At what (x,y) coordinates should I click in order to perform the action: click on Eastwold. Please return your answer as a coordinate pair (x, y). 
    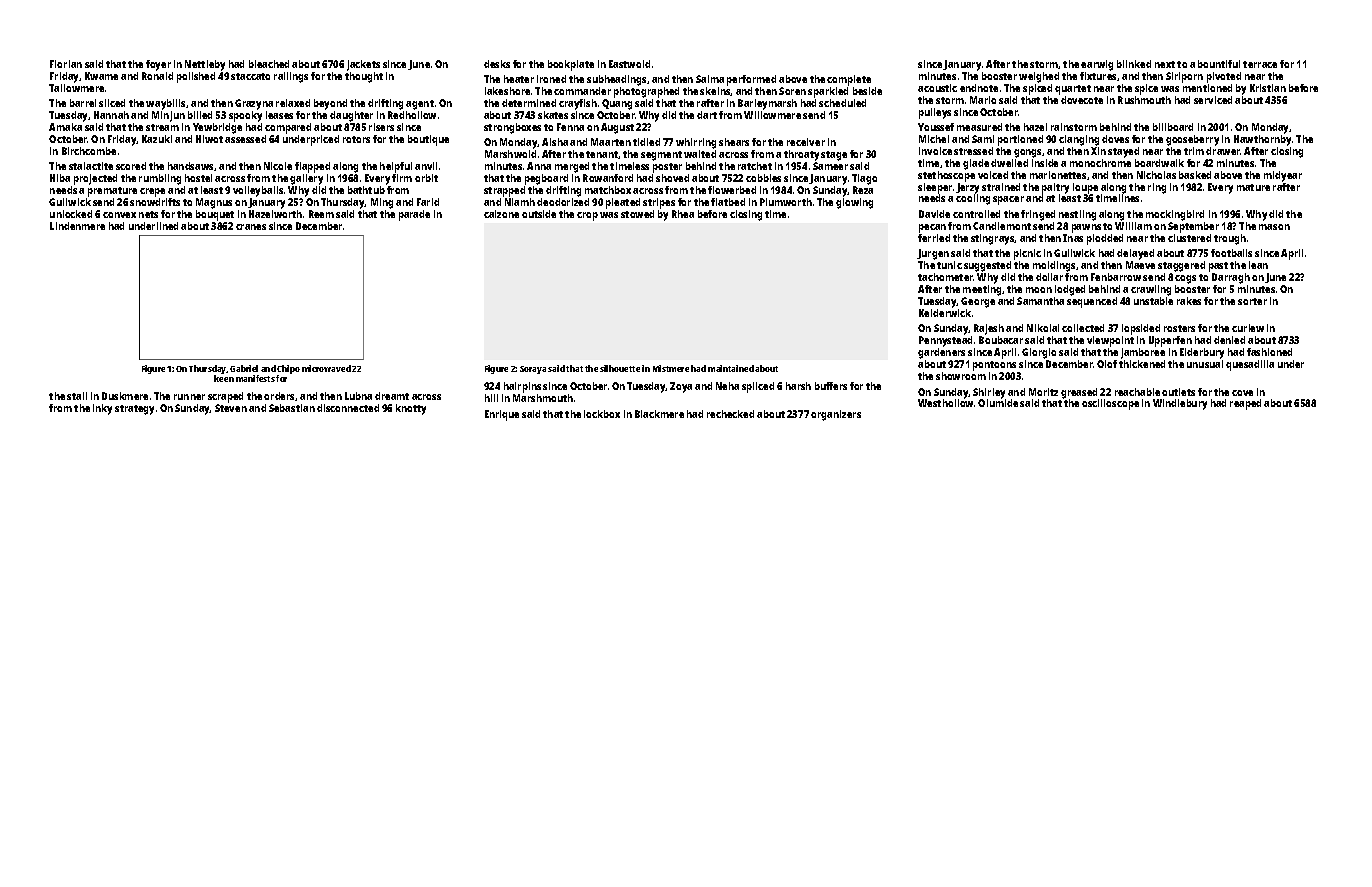
    Looking at the image, I should click on (629, 64).
